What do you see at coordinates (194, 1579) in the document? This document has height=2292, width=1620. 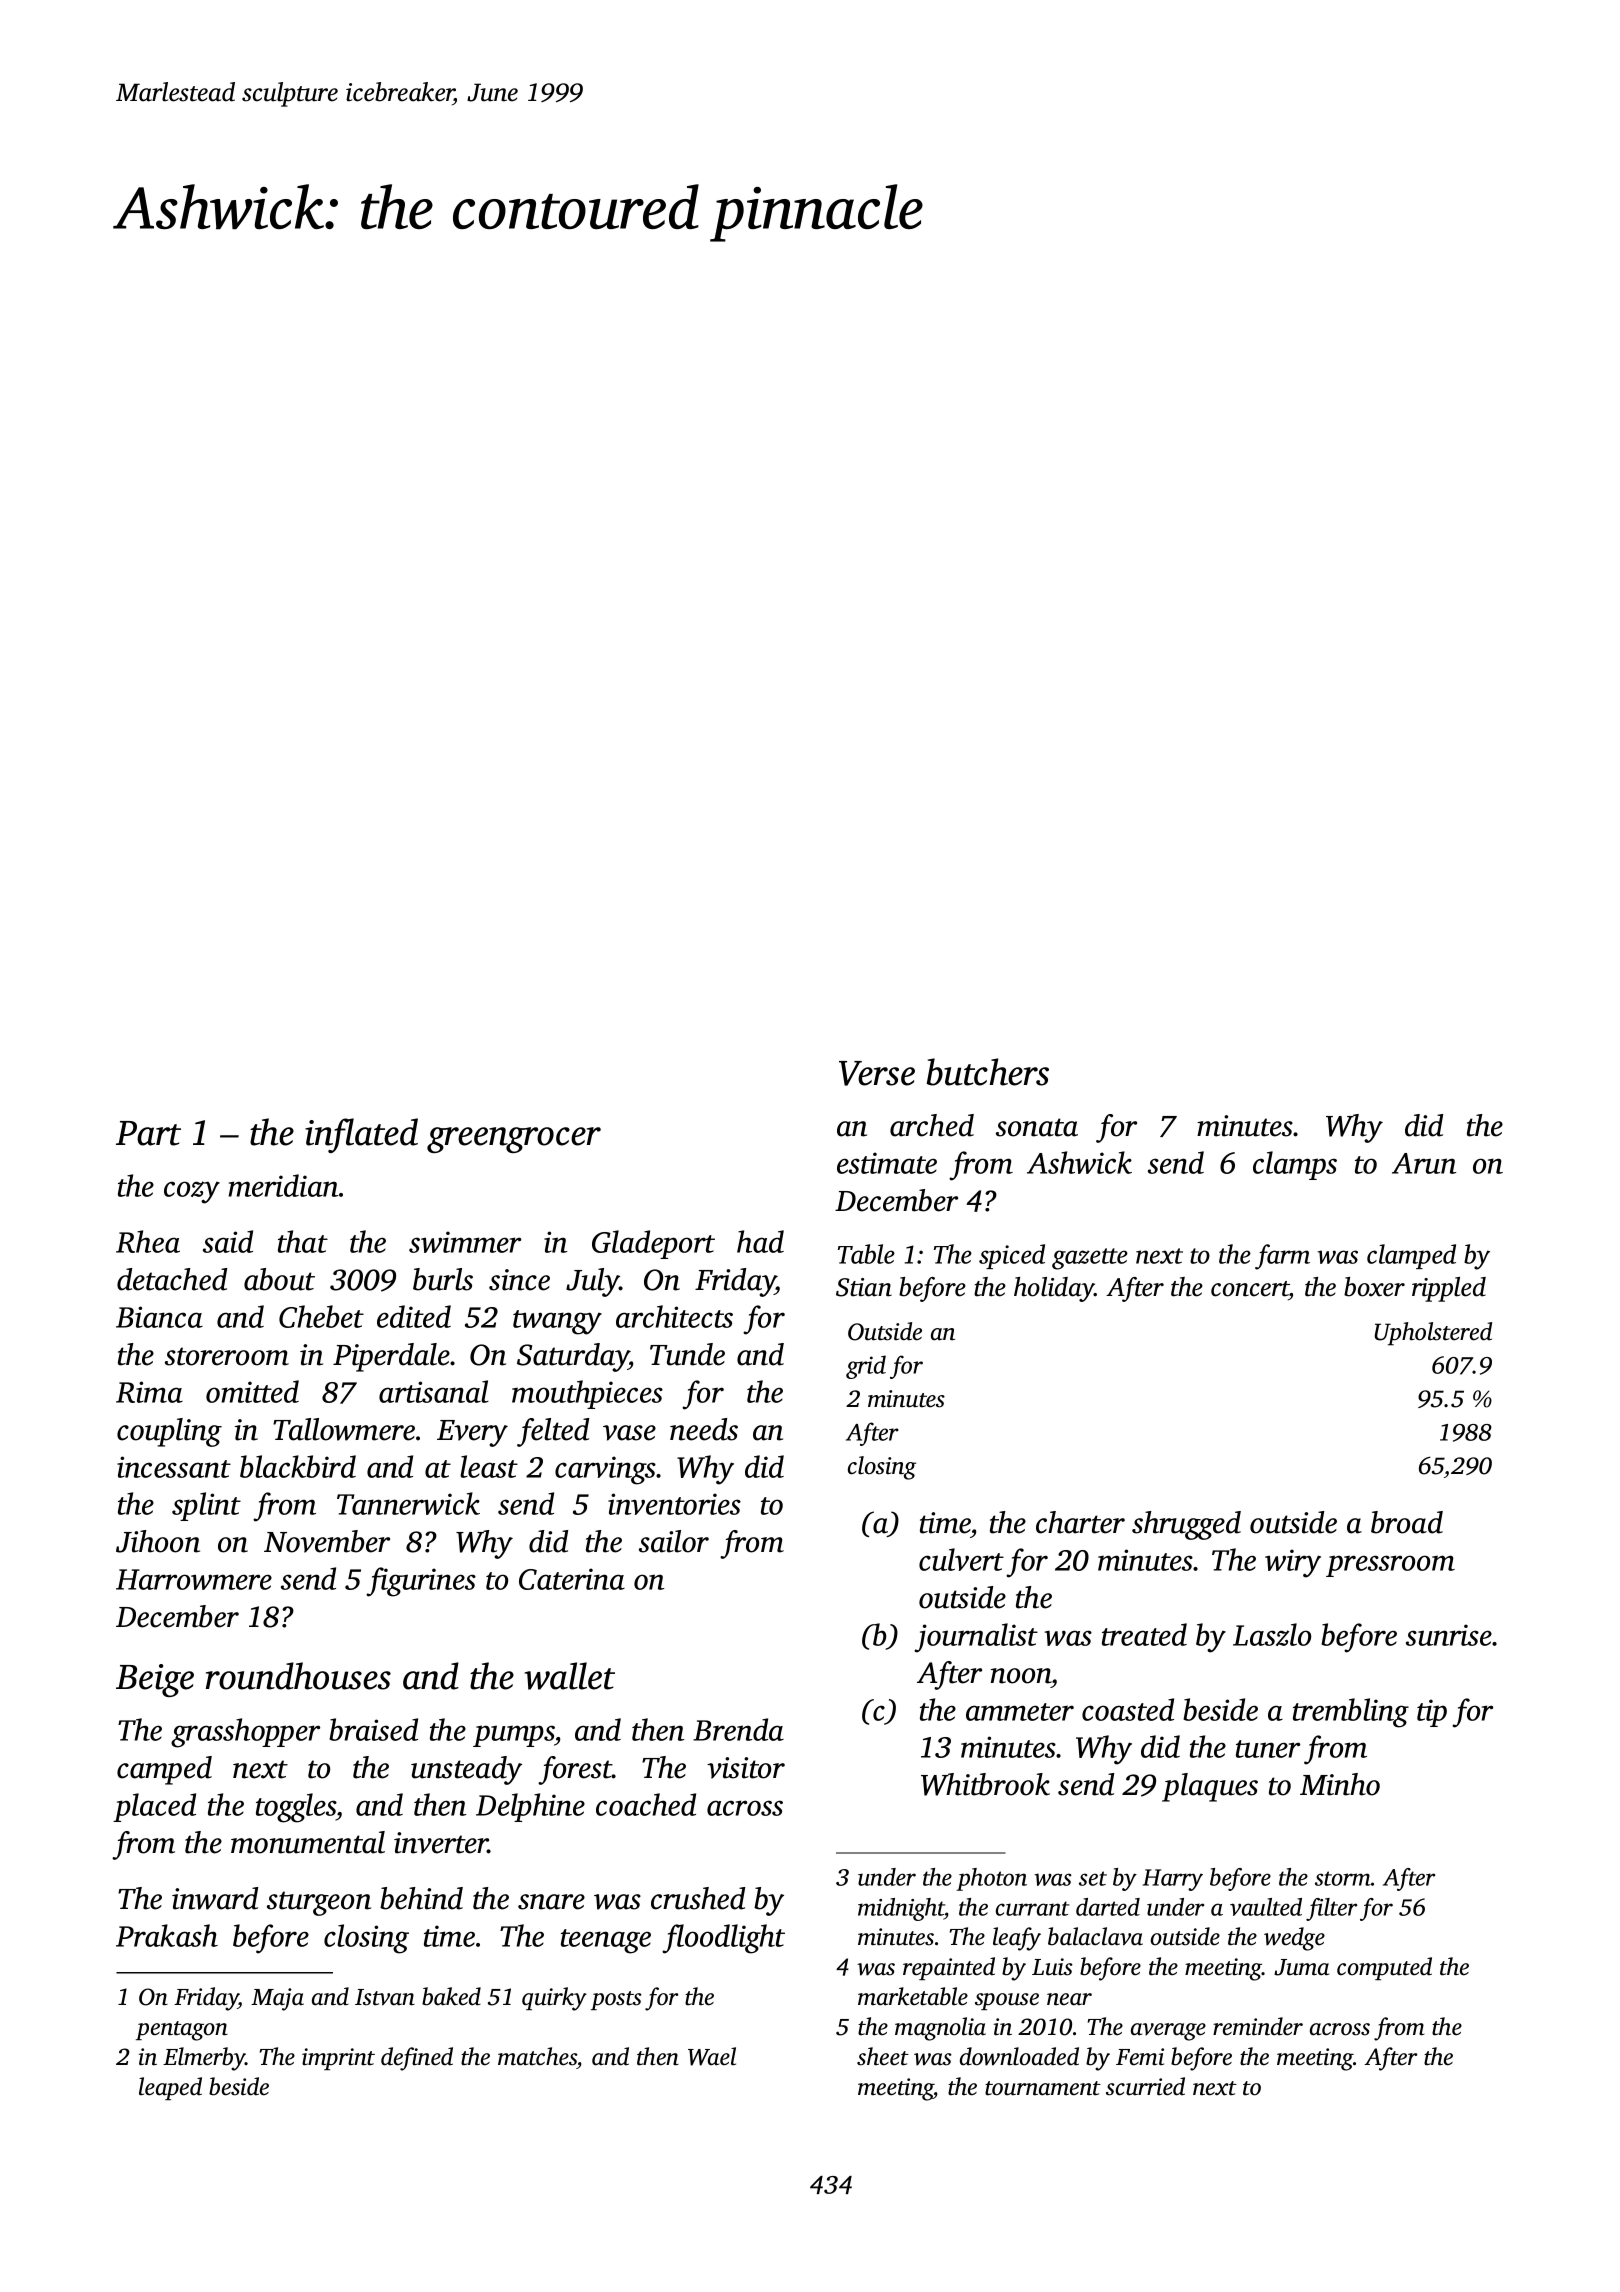 I see `Harrowmere` at bounding box center [194, 1579].
